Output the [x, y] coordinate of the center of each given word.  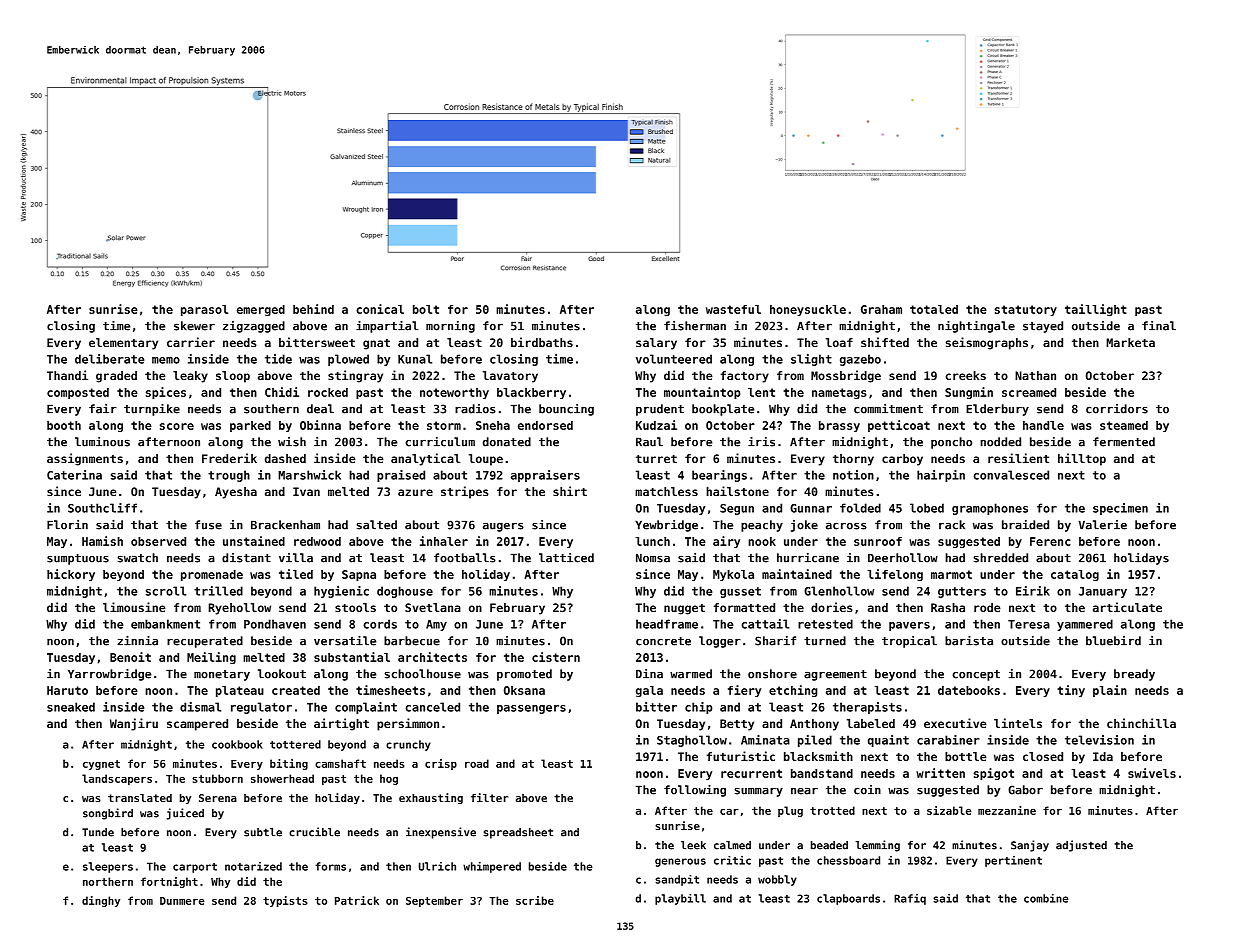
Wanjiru [134, 724]
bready [1134, 675]
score [177, 426]
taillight [1096, 310]
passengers [531, 709]
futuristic [741, 756]
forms [330, 866]
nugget [684, 609]
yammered [1085, 625]
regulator [261, 708]
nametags [839, 393]
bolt [426, 309]
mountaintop [702, 393]
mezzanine [1007, 810]
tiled [296, 574]
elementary [123, 344]
